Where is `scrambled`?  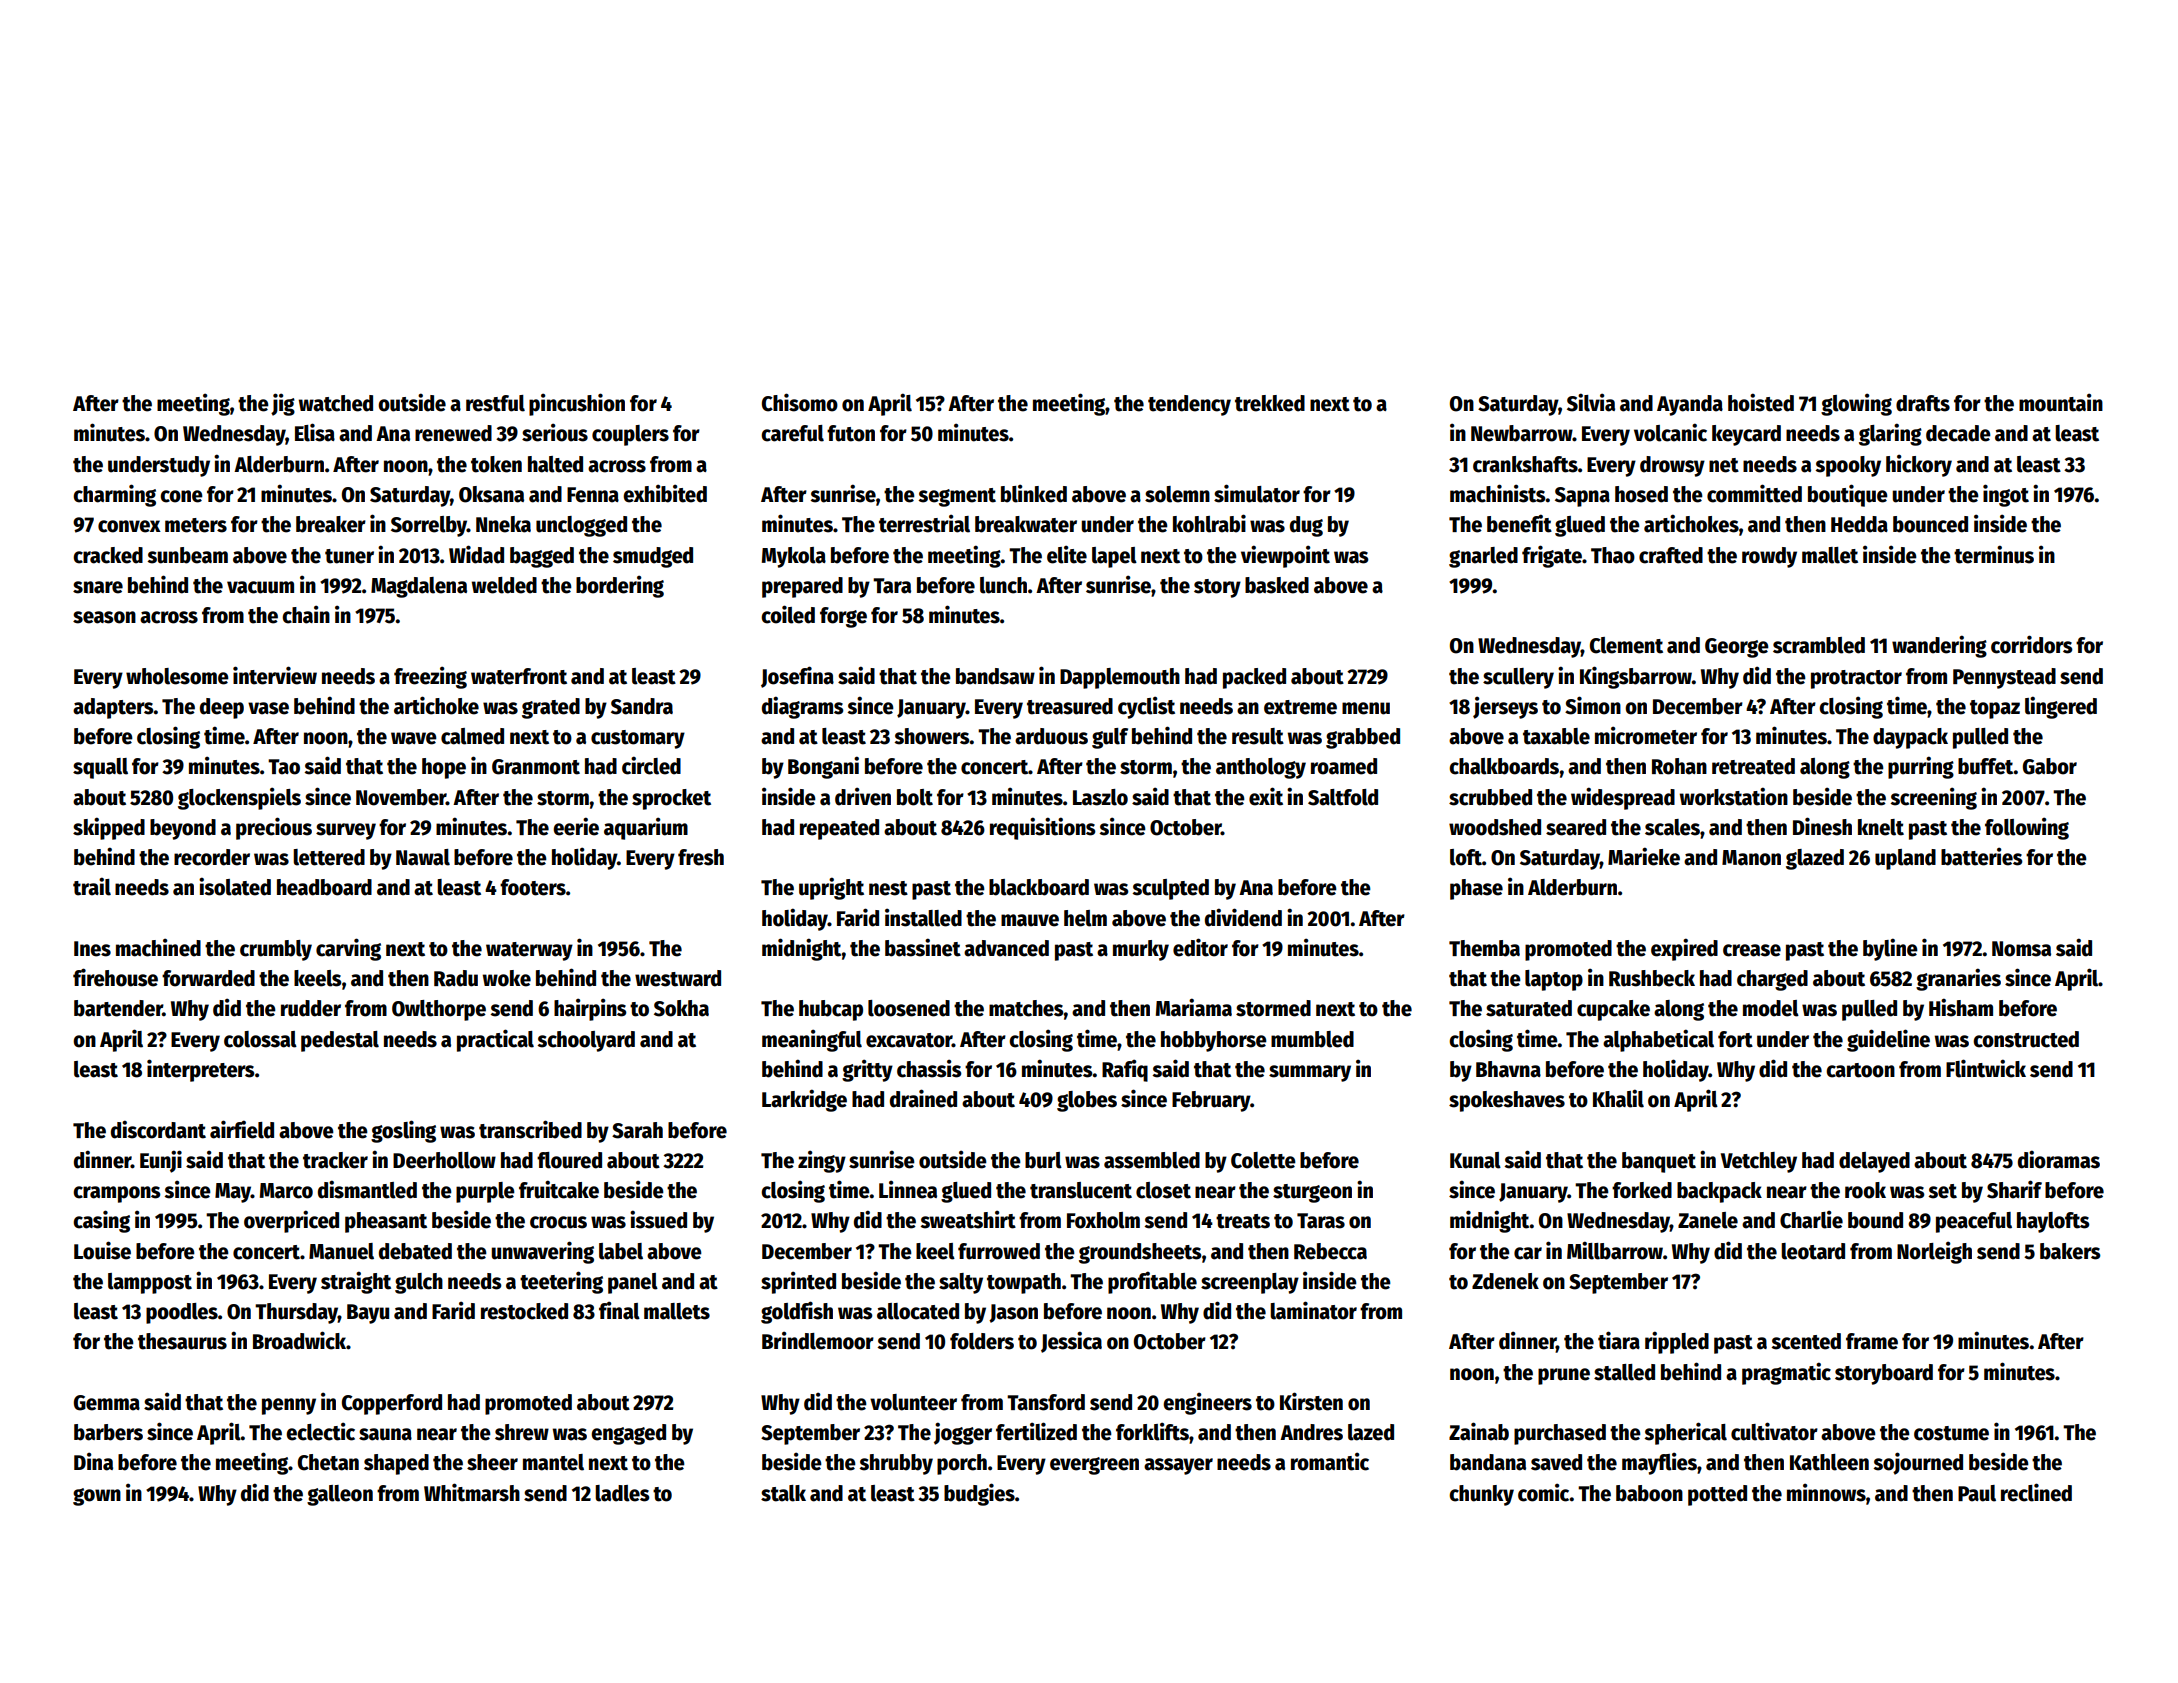 scrambled is located at coordinates (1819, 645).
